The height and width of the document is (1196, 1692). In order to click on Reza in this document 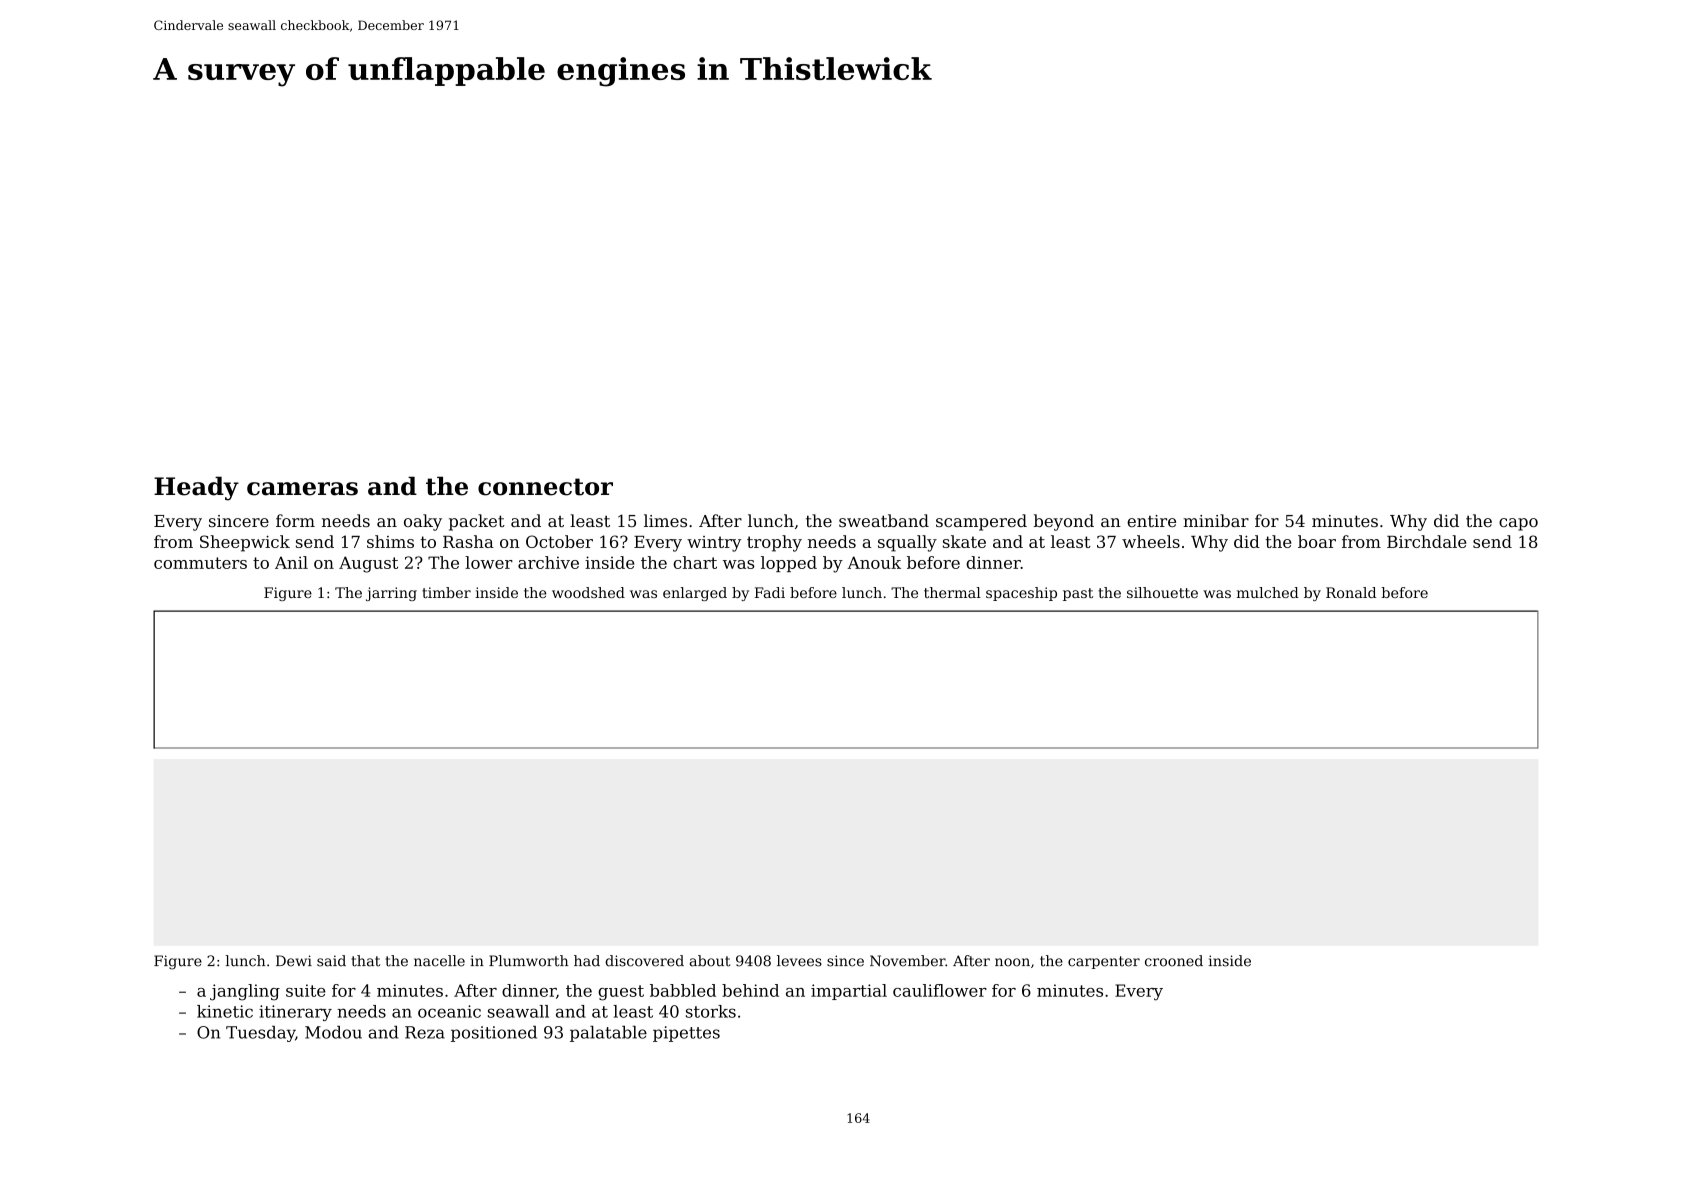, I will do `click(425, 1032)`.
